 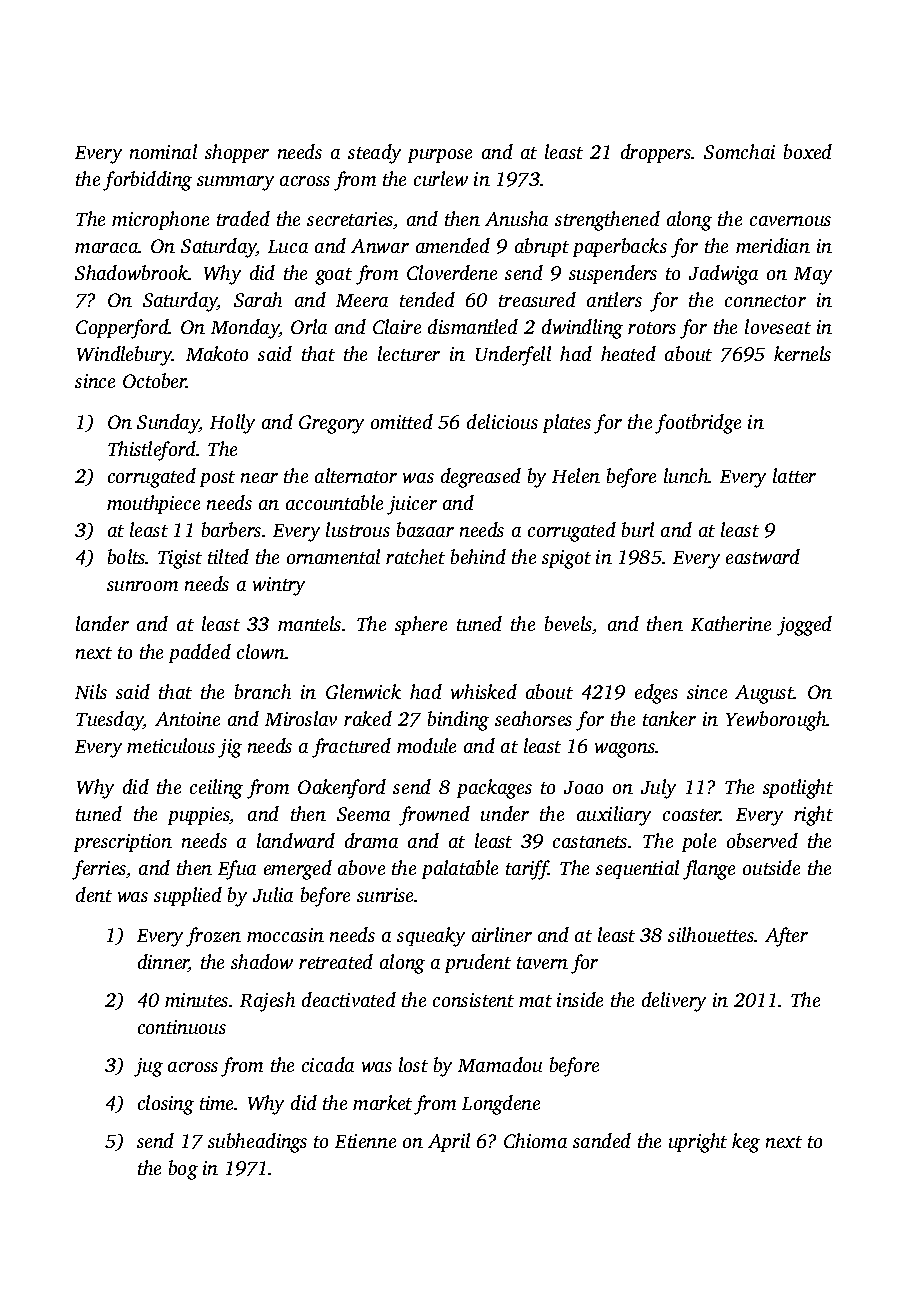 I want to click on burl, so click(x=638, y=529).
